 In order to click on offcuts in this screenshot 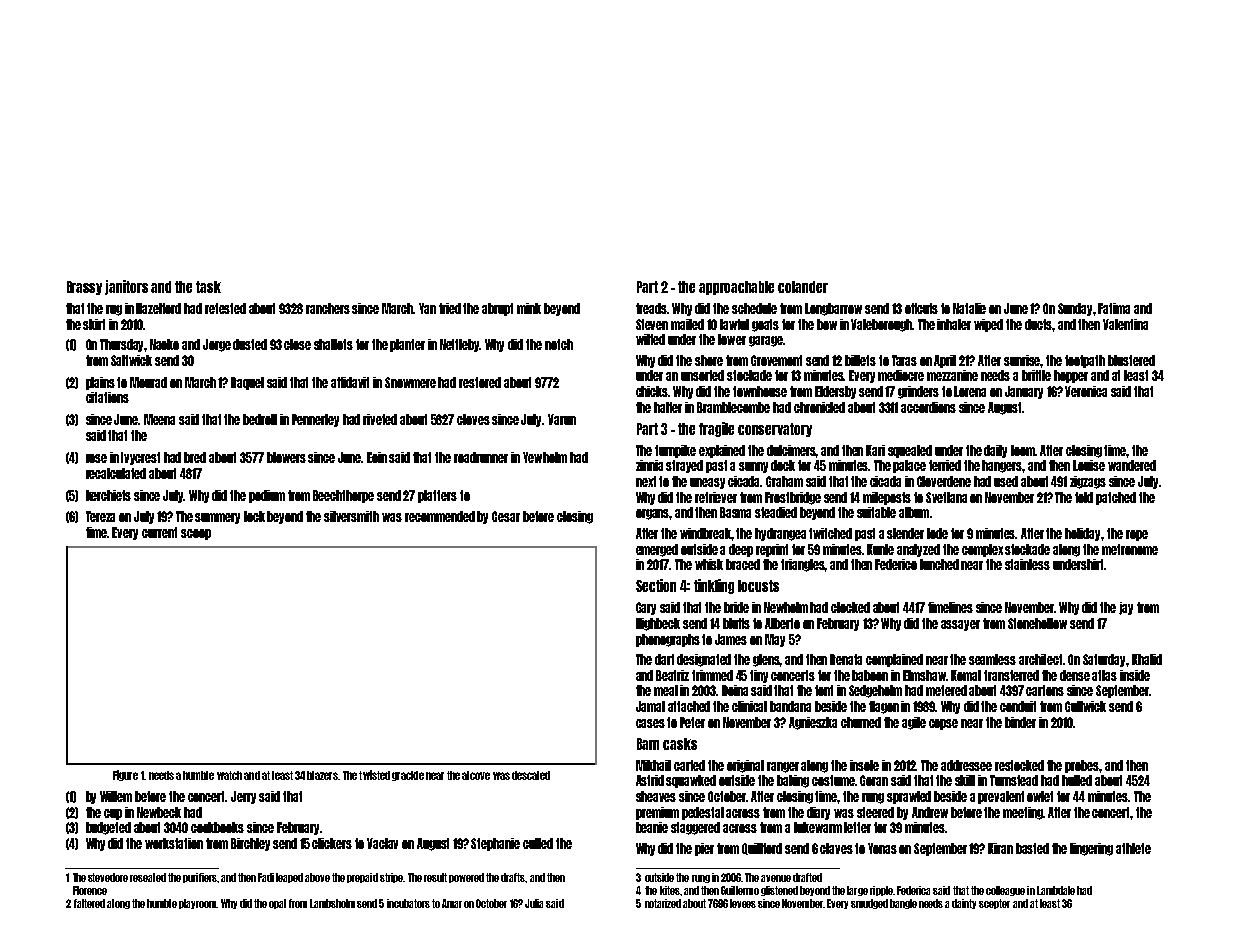, I will do `click(921, 308)`.
